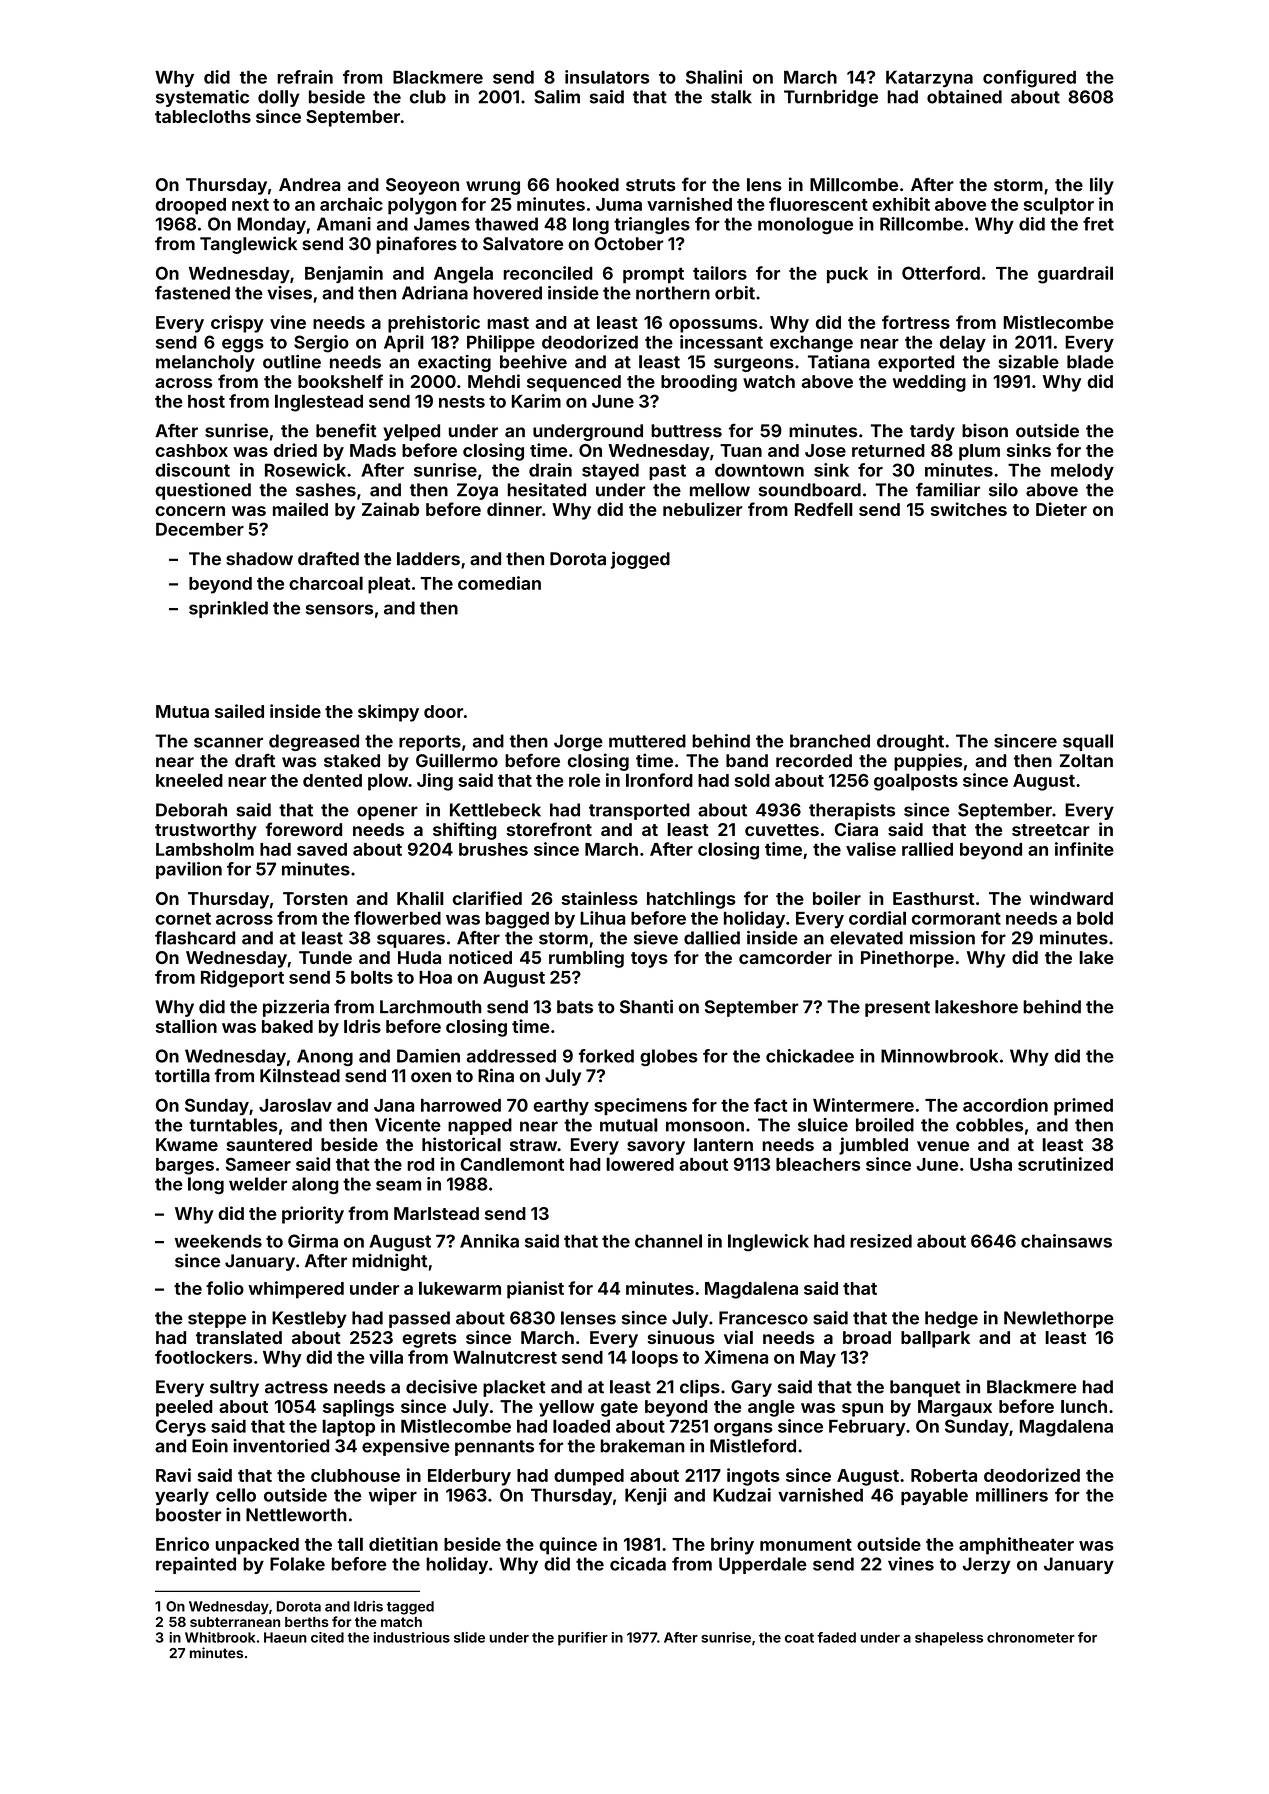 Image resolution: width=1269 pixels, height=1794 pixels. Describe the element at coordinates (1086, 761) in the screenshot. I see `Zoltan` at that location.
